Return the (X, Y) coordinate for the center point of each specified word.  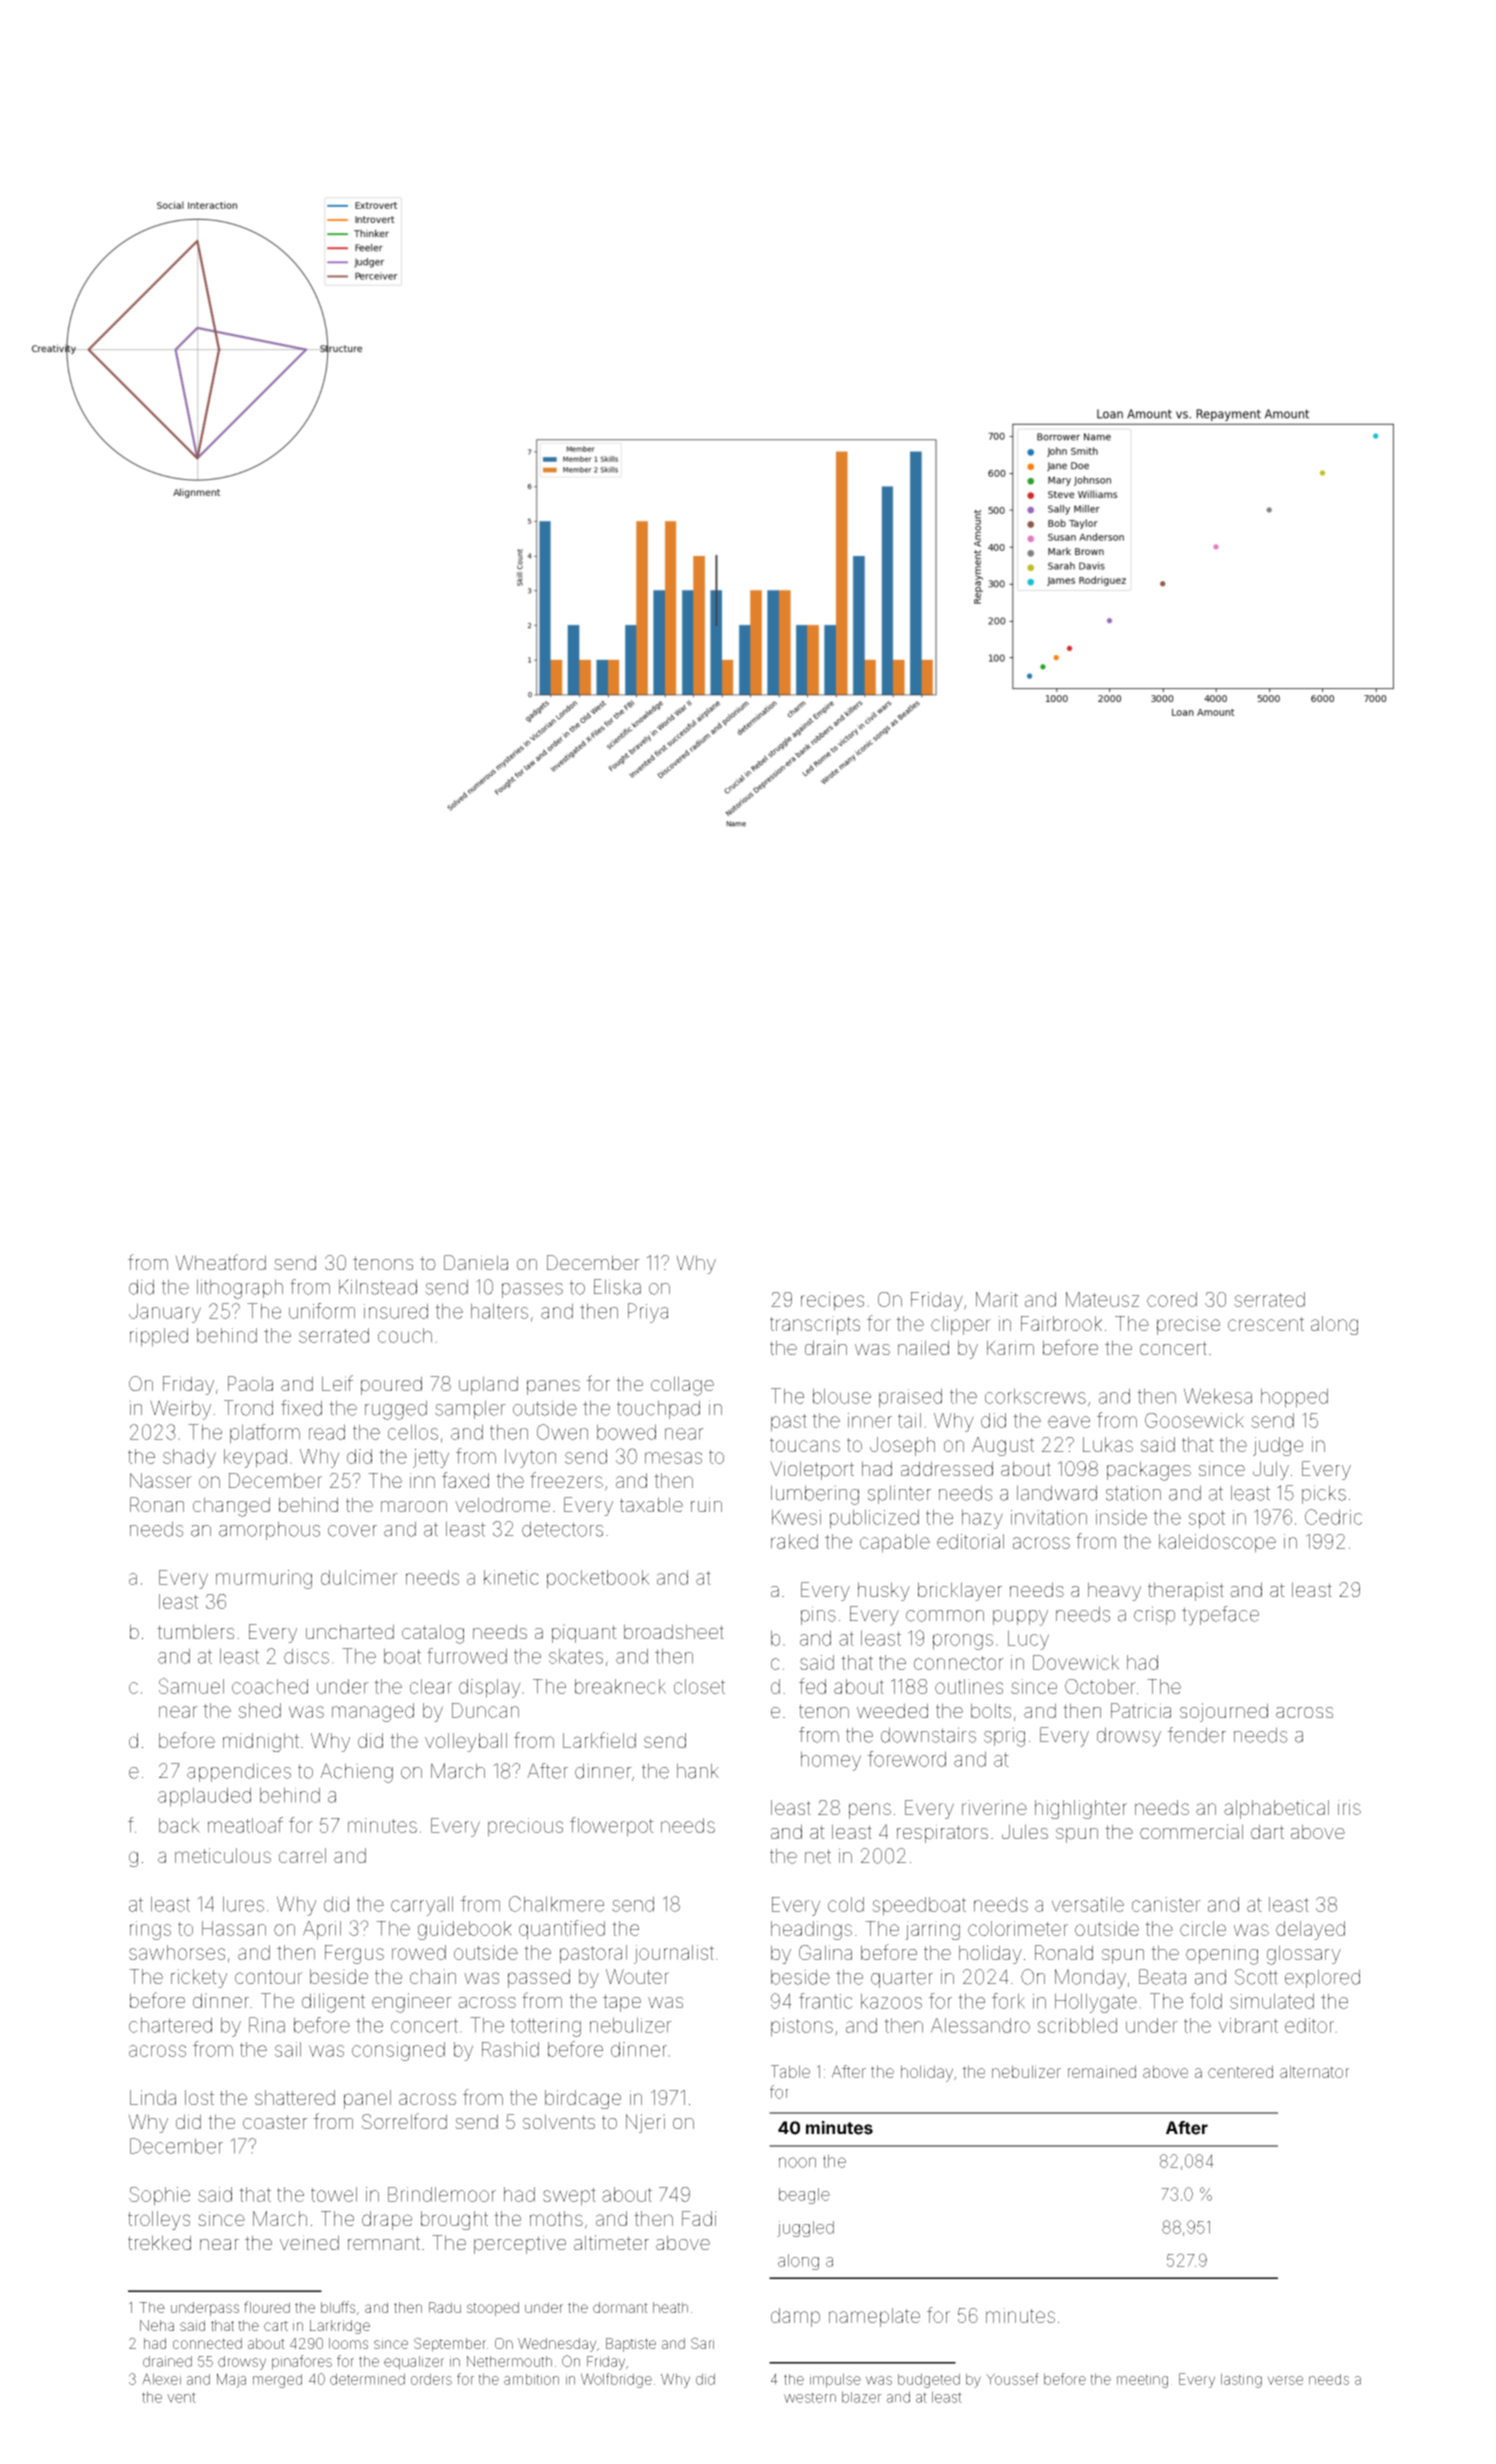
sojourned (1224, 1712)
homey (831, 1761)
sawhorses (177, 1952)
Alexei (161, 2379)
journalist (674, 1954)
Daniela (476, 1262)
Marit (997, 1299)
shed (259, 1710)
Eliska (617, 1287)
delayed (1310, 1930)
